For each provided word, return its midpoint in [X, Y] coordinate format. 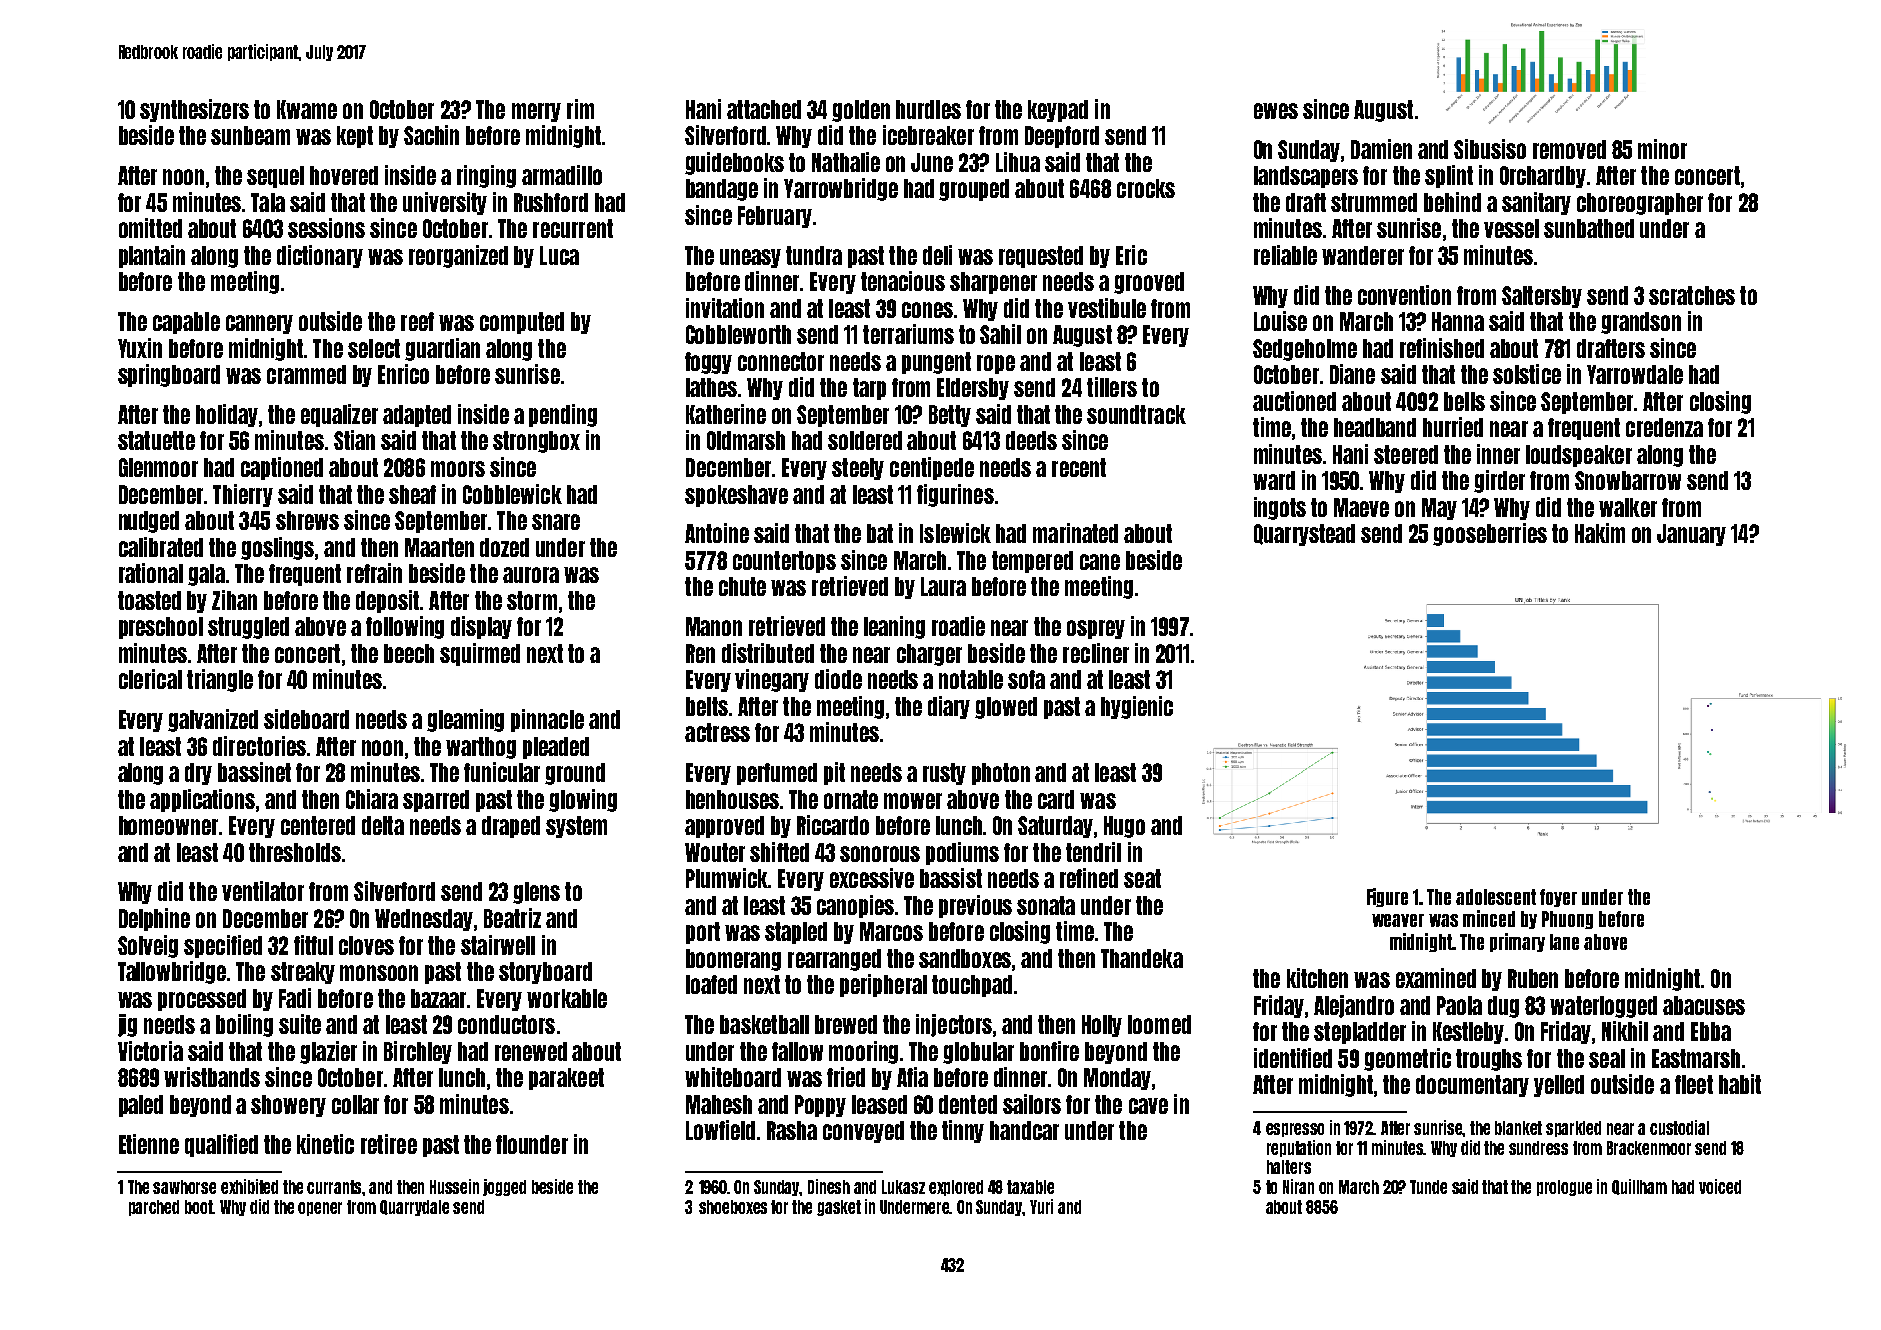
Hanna [1458, 321]
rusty [944, 774]
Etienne [149, 1144]
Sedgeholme [1305, 350]
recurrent [573, 228]
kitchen [1317, 978]
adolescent [1496, 897]
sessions [326, 228]
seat [1142, 878]
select [374, 348]
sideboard [306, 719]
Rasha [792, 1130]
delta [383, 825]
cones [927, 310]
